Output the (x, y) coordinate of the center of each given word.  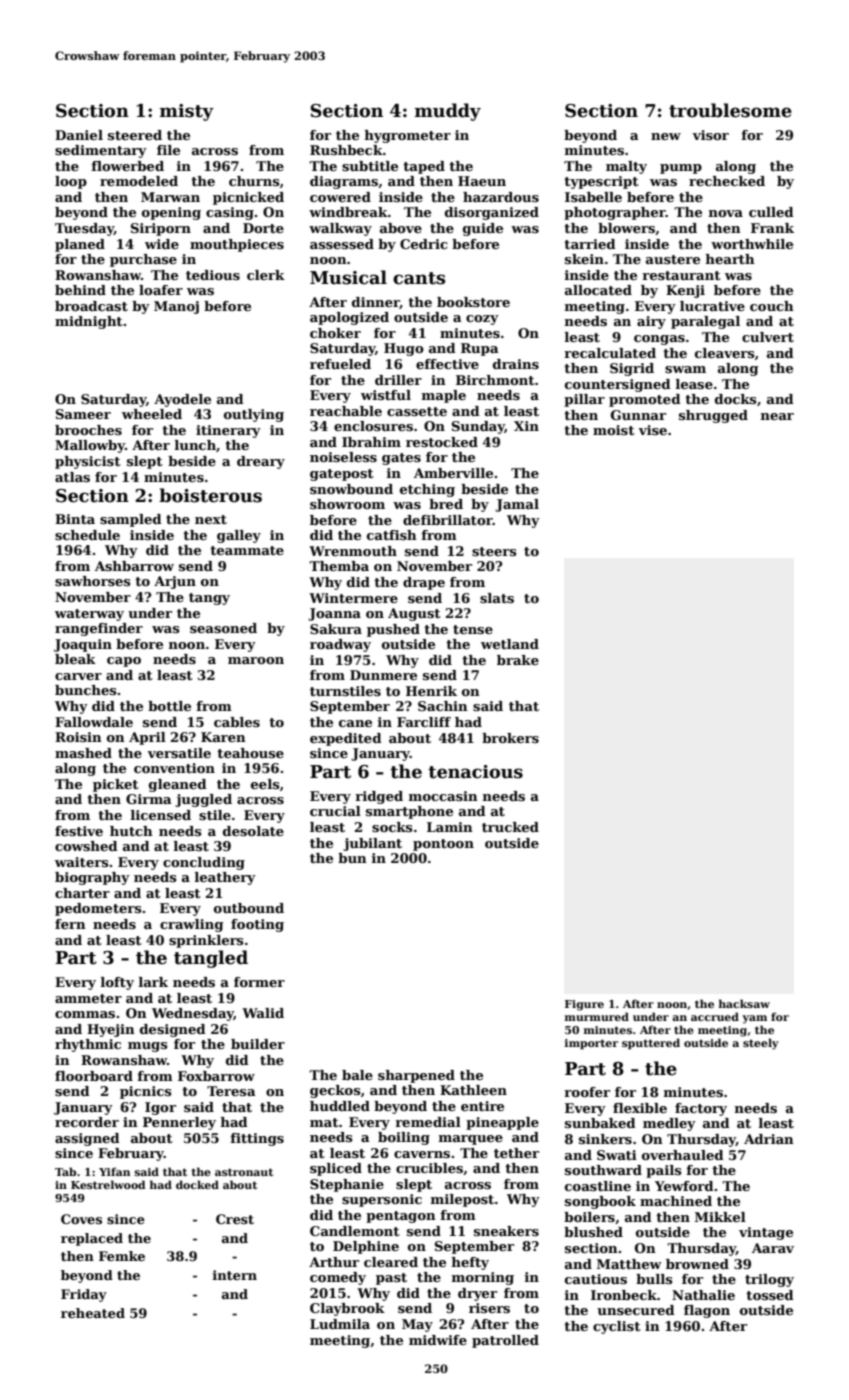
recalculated (610, 353)
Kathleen (473, 1090)
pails (663, 1171)
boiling (404, 1138)
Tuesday (84, 229)
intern (234, 1275)
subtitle (370, 166)
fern (70, 924)
